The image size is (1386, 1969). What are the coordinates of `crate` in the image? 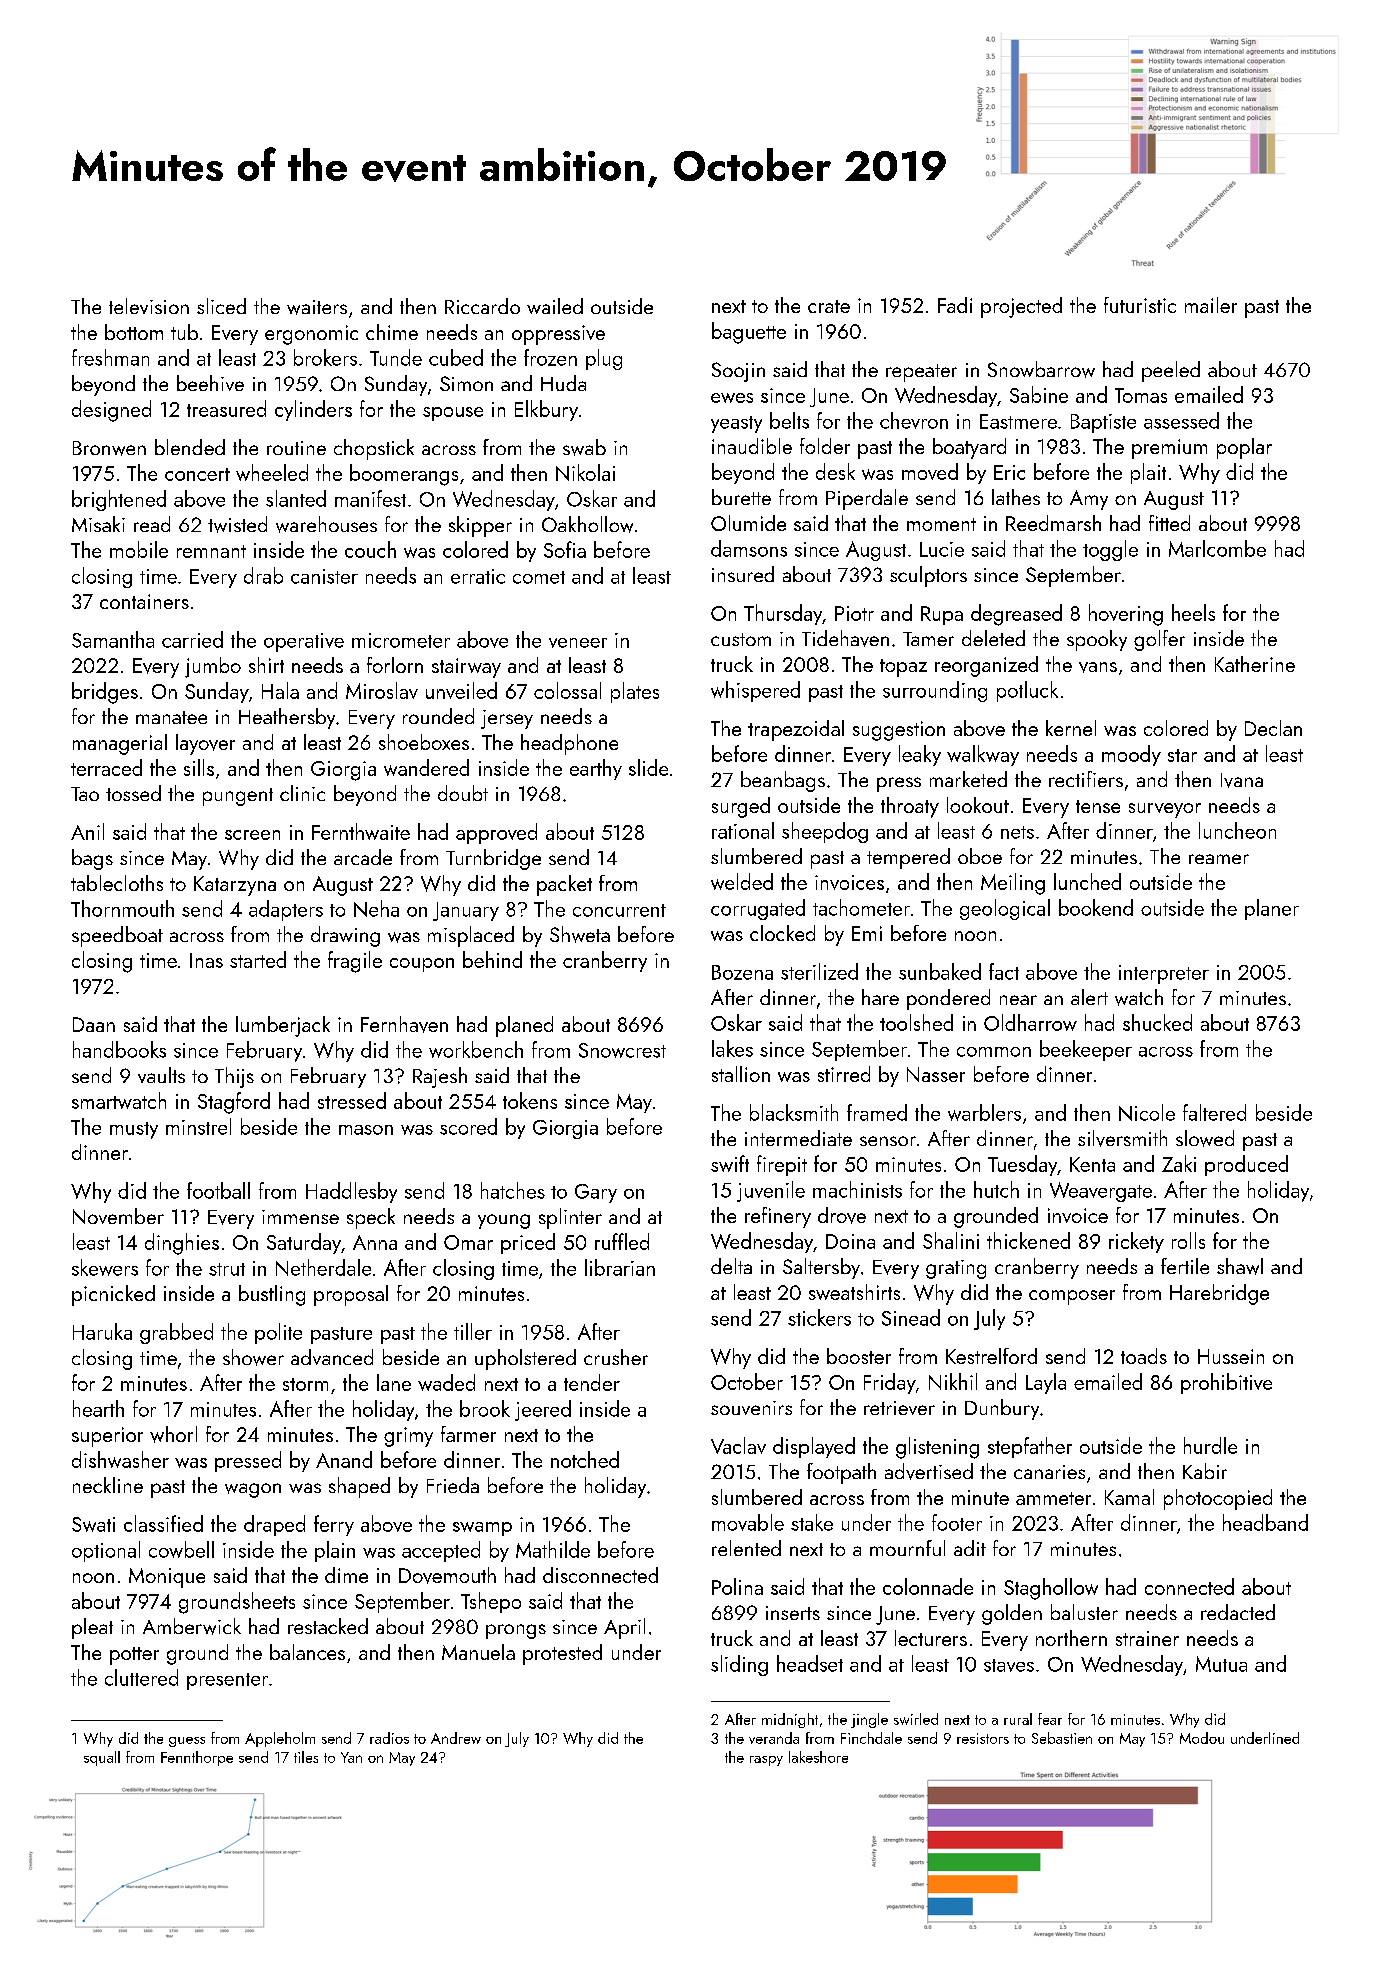 It's located at (829, 306).
